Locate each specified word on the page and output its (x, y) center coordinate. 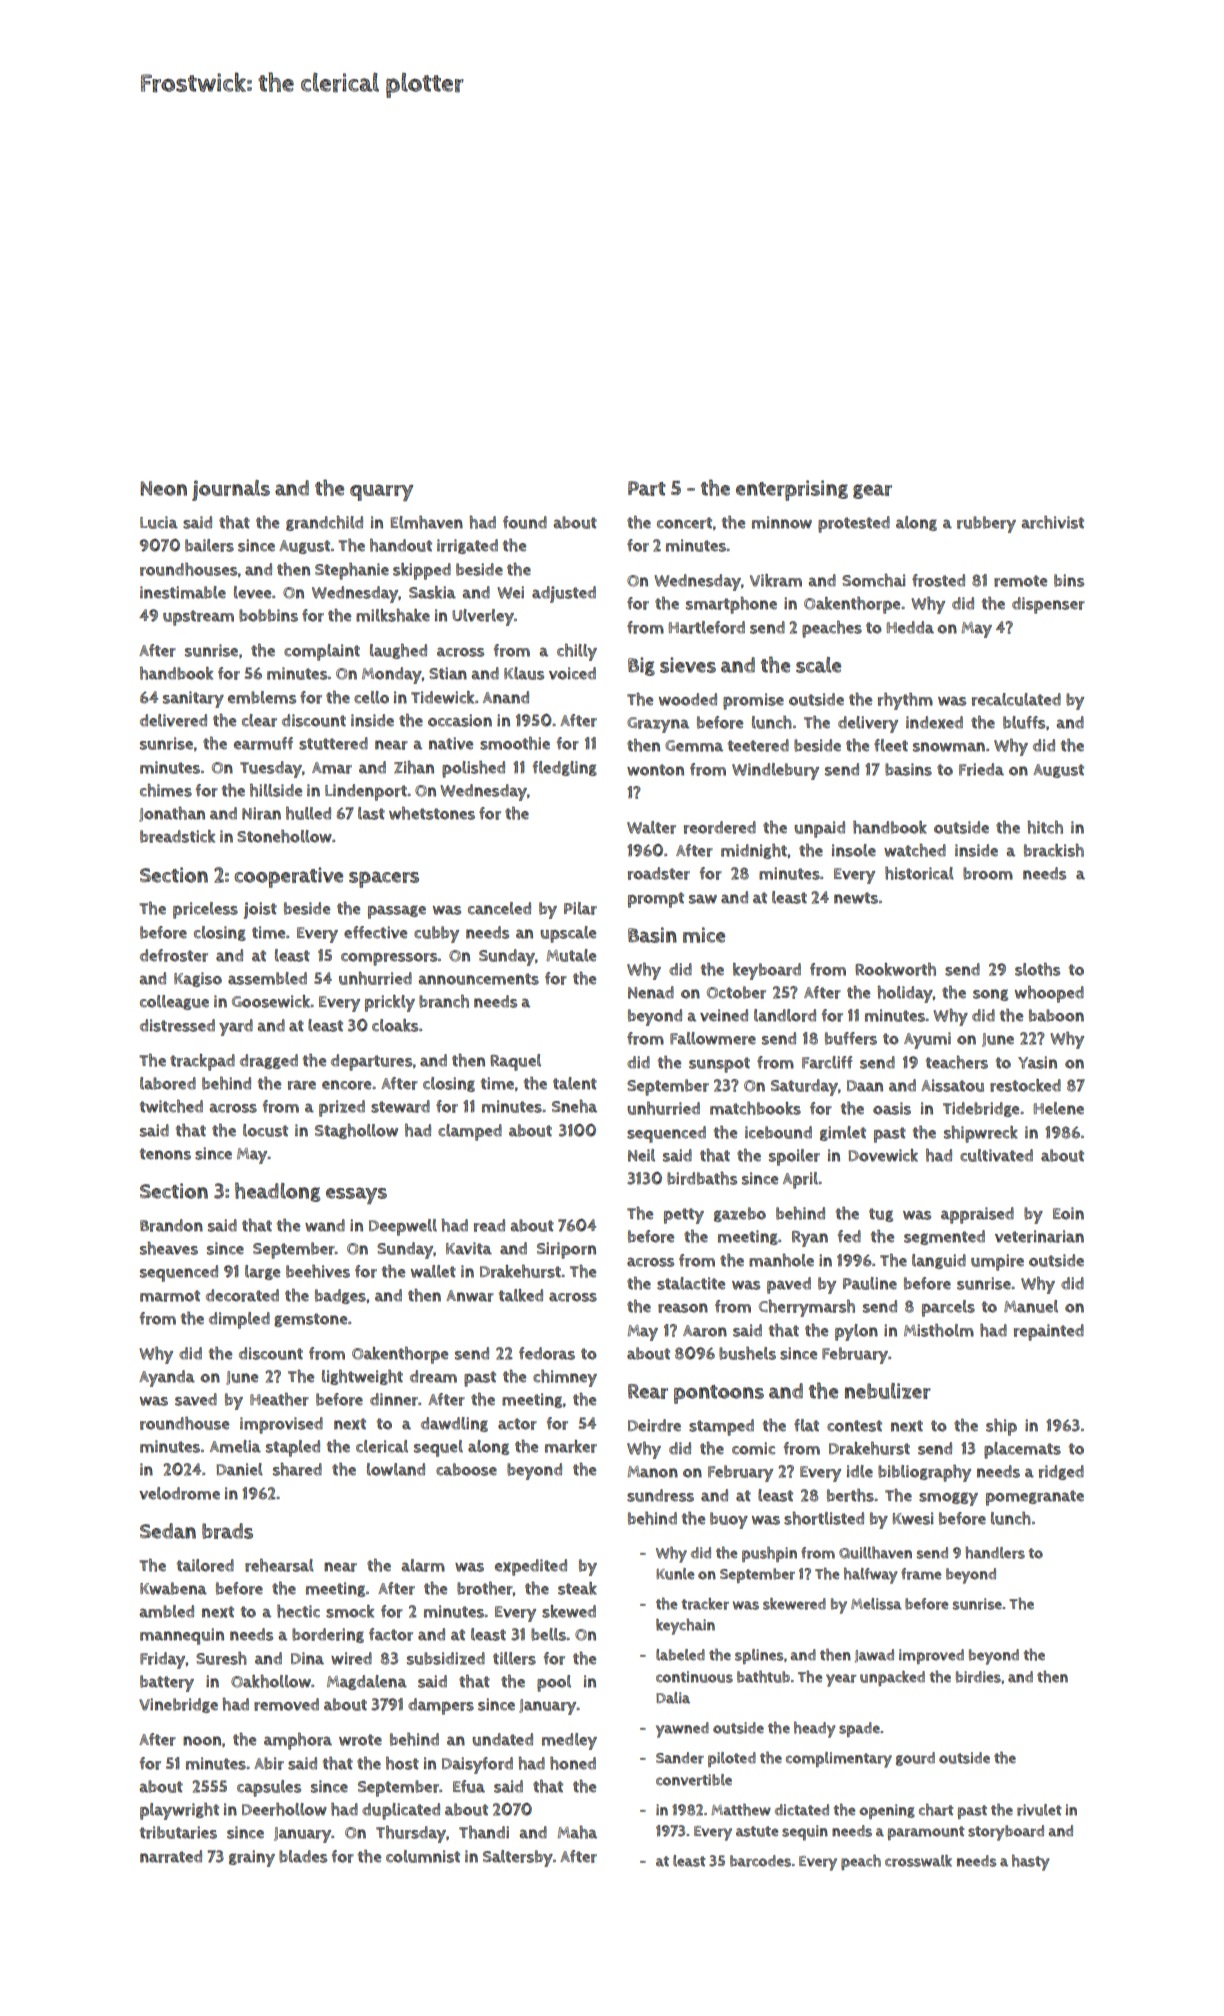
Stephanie (352, 571)
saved (196, 1399)
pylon (856, 1332)
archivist (1052, 522)
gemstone (310, 1320)
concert (684, 523)
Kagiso (198, 979)
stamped (721, 1427)
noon (202, 1741)
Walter (651, 827)
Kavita (469, 1248)
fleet (891, 745)
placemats (1022, 1450)
